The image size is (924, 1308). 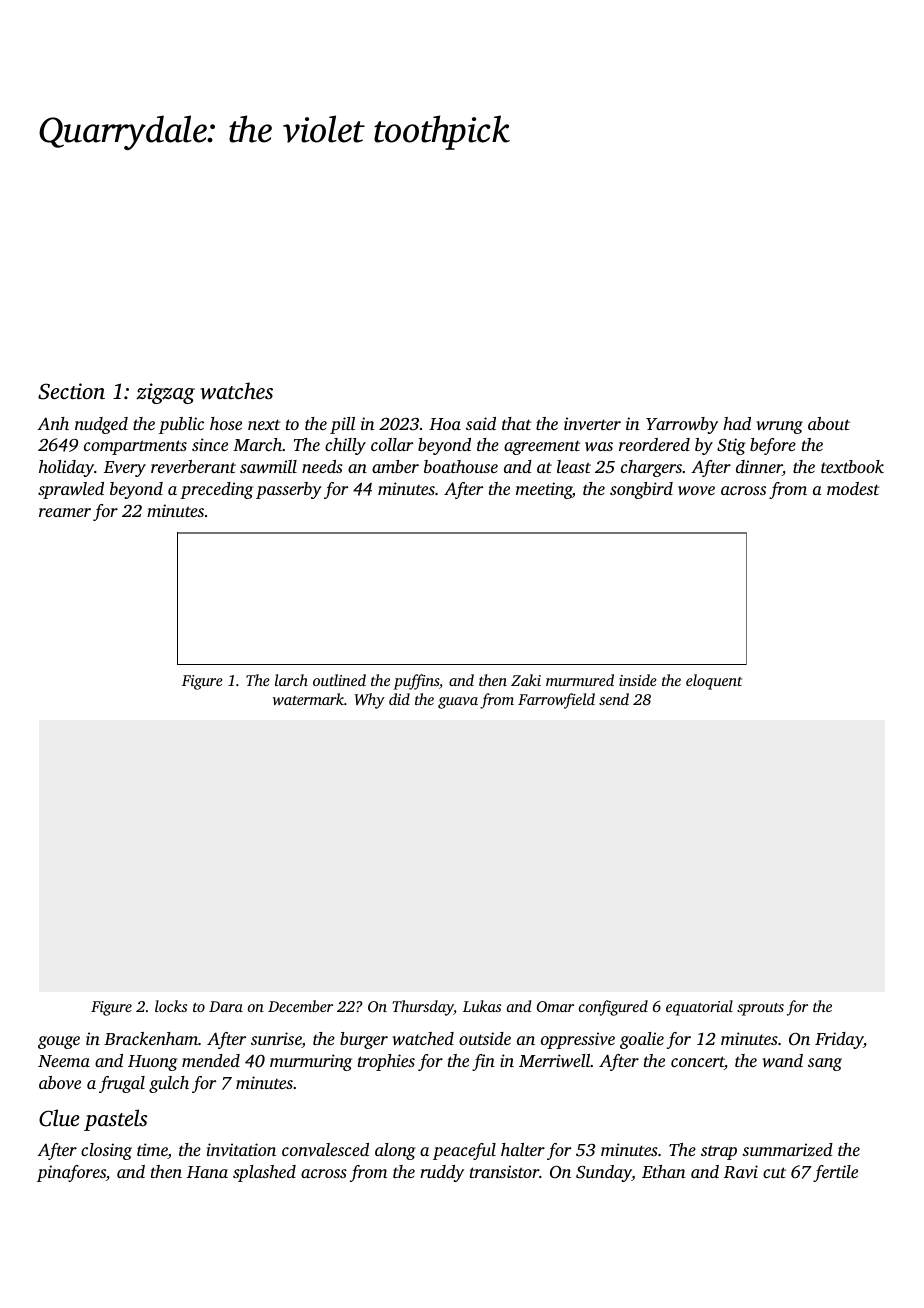 What do you see at coordinates (207, 1172) in the screenshot?
I see `Hana` at bounding box center [207, 1172].
